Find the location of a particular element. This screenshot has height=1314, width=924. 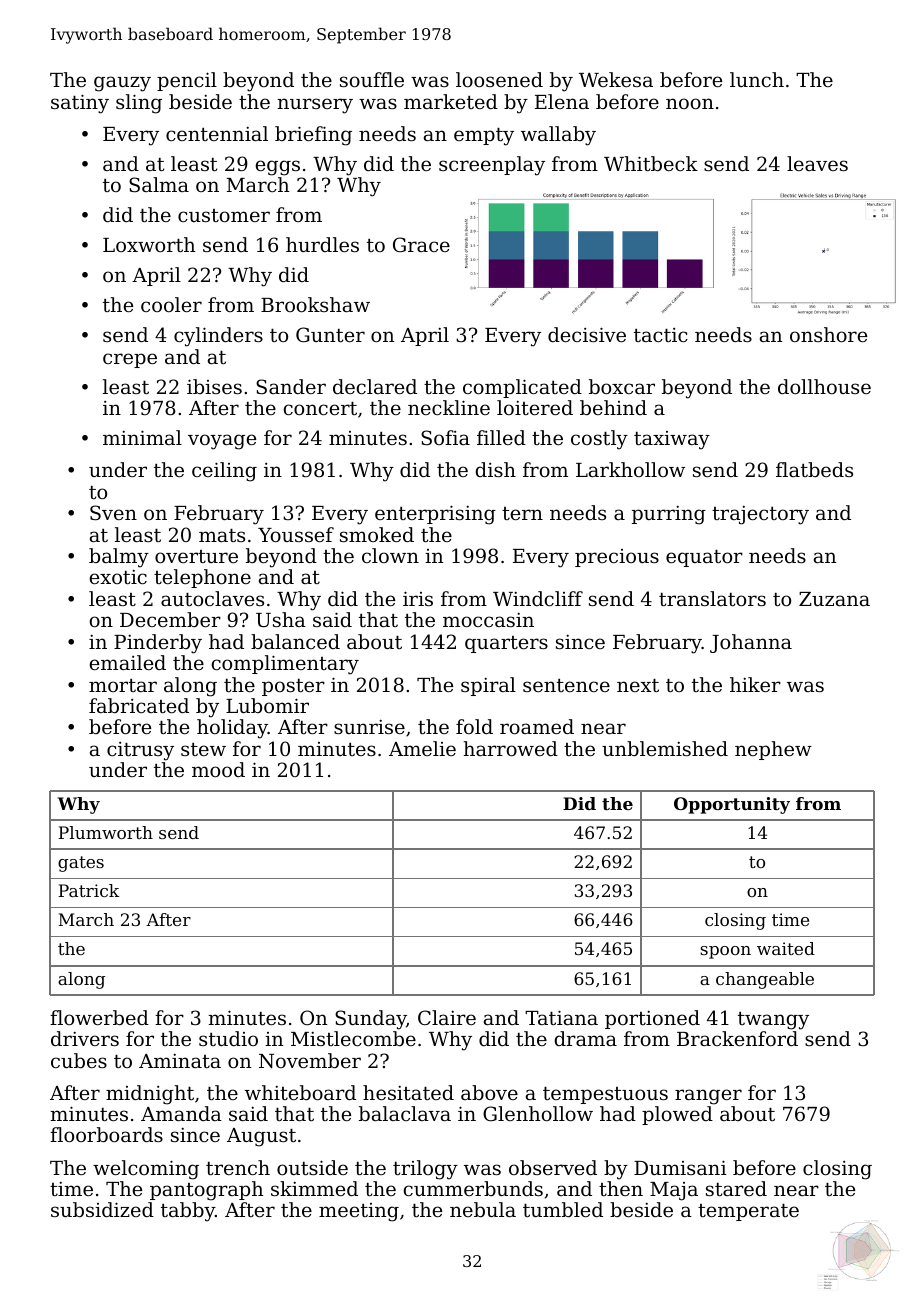

lunch is located at coordinates (757, 79).
